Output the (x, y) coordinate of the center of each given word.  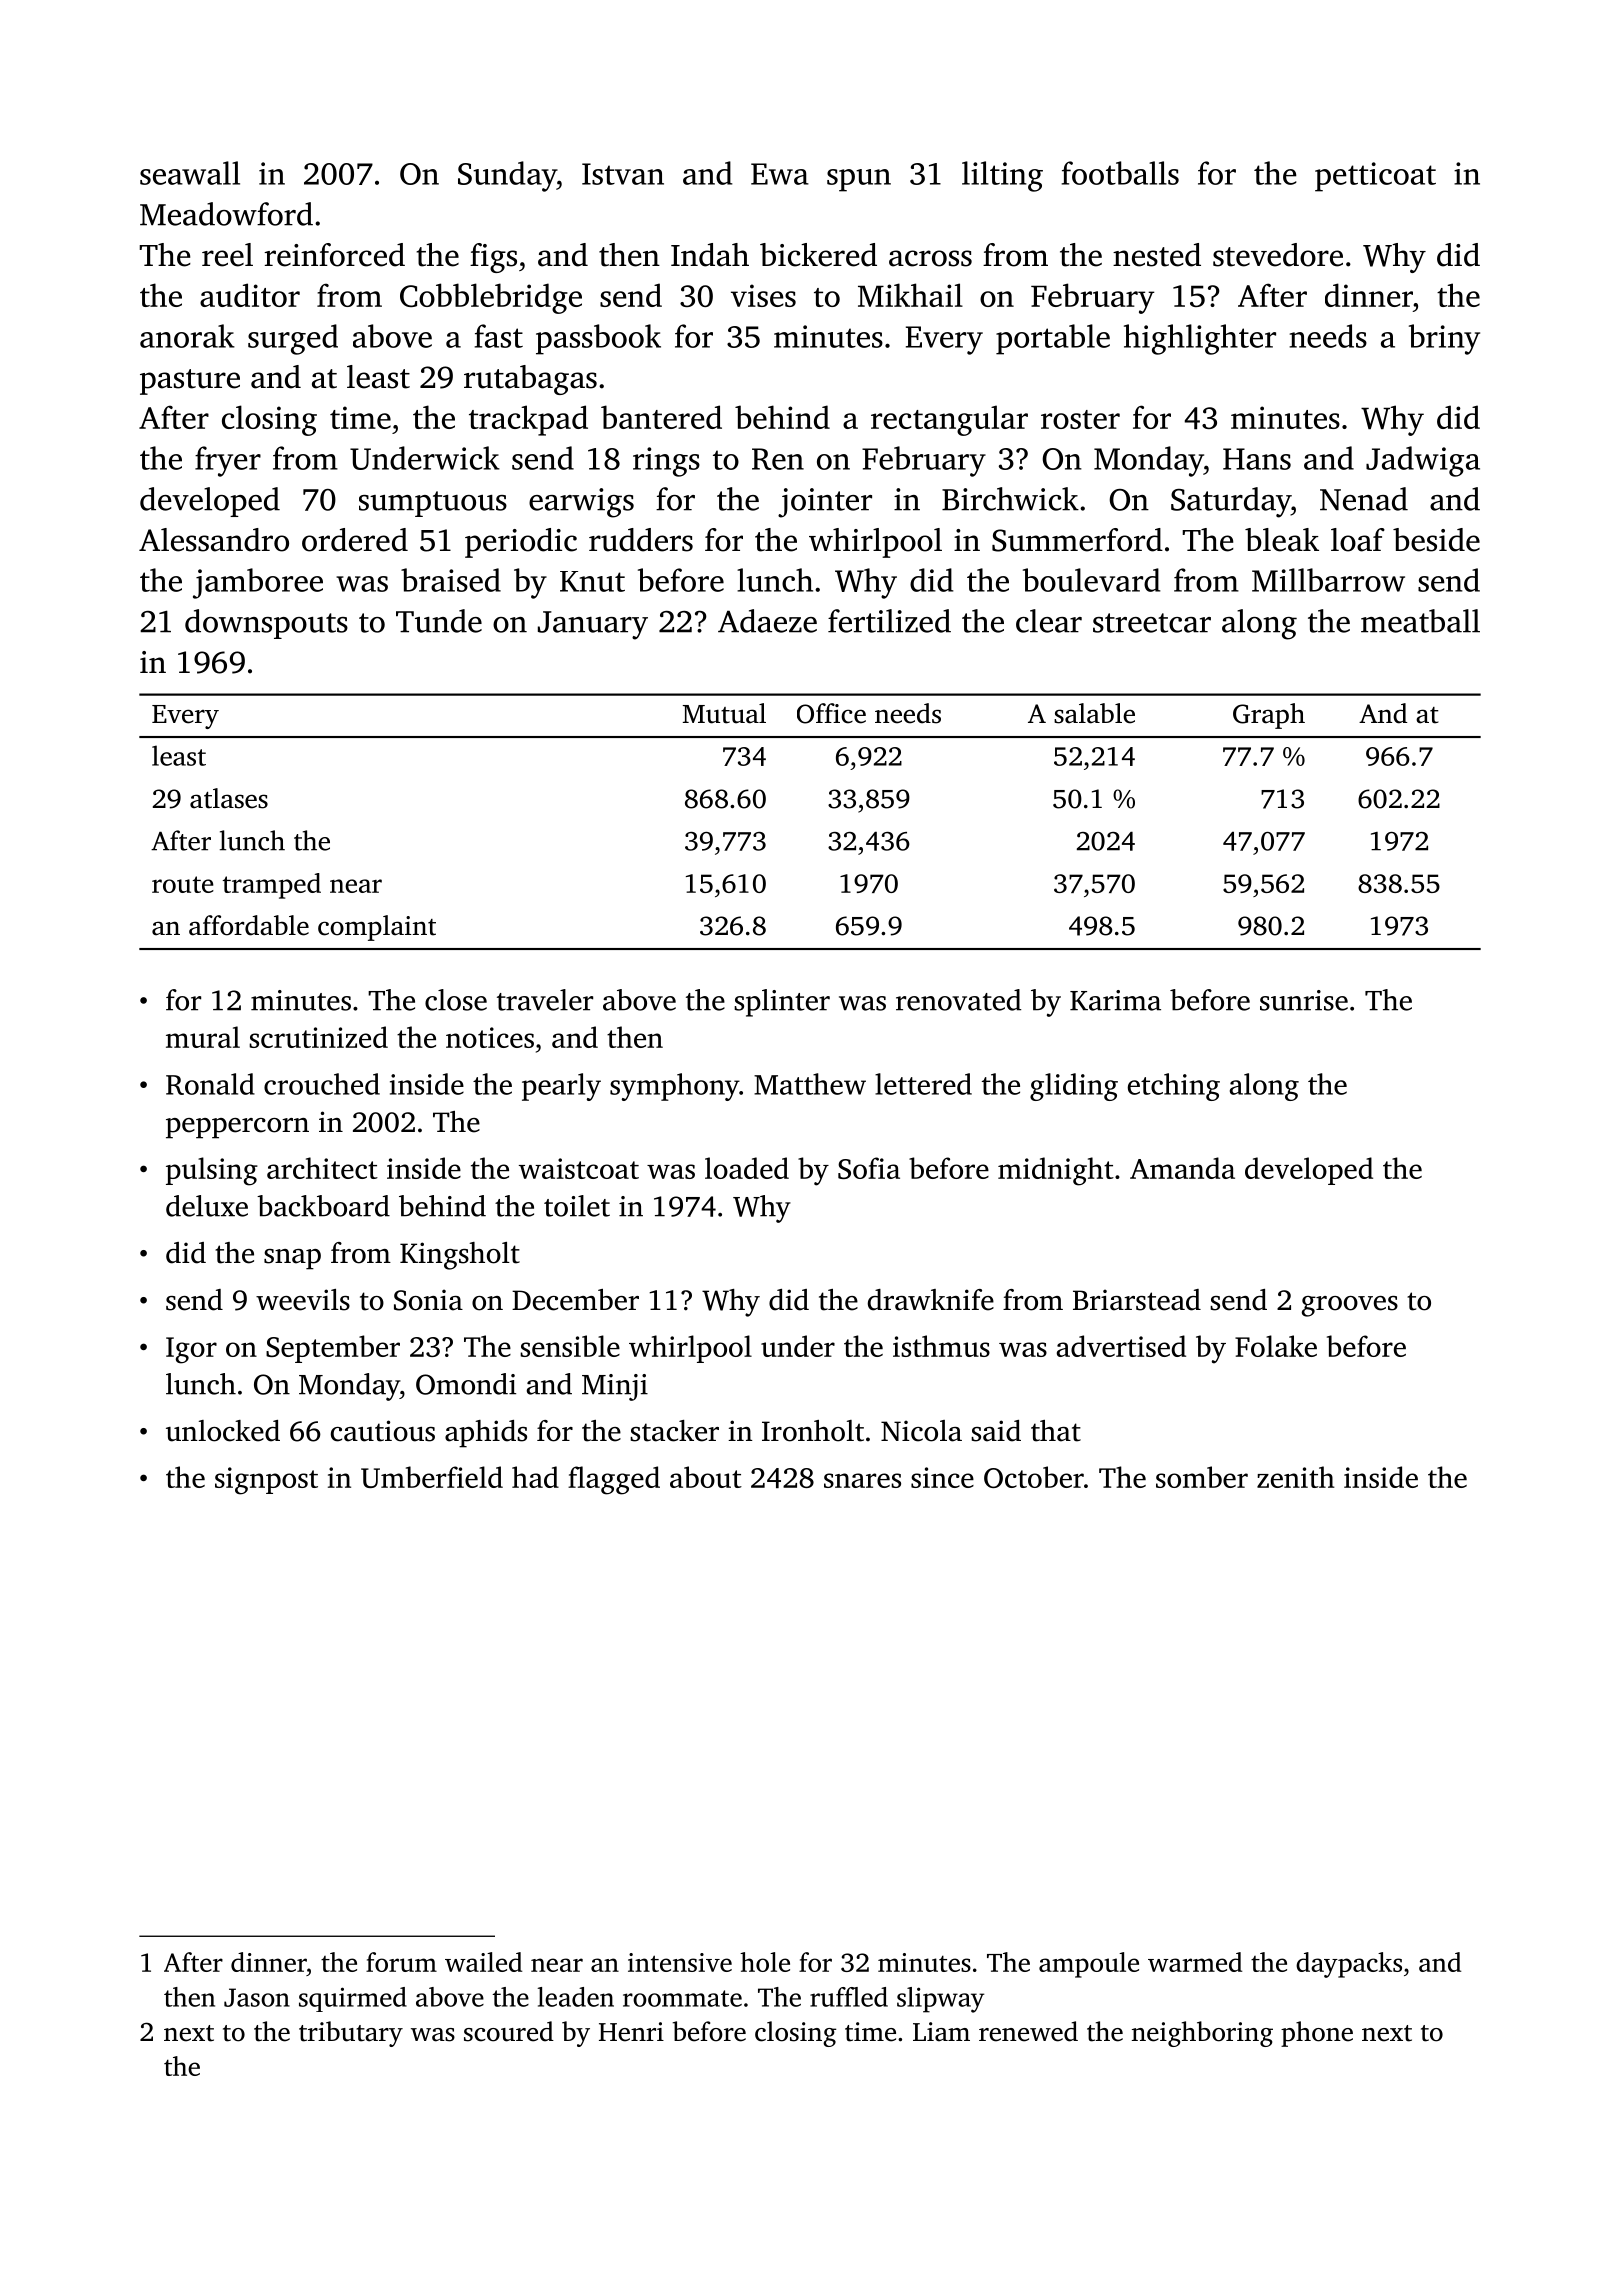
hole (765, 1962)
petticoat (1375, 177)
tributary (351, 2034)
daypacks (1349, 1965)
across (930, 258)
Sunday (507, 176)
